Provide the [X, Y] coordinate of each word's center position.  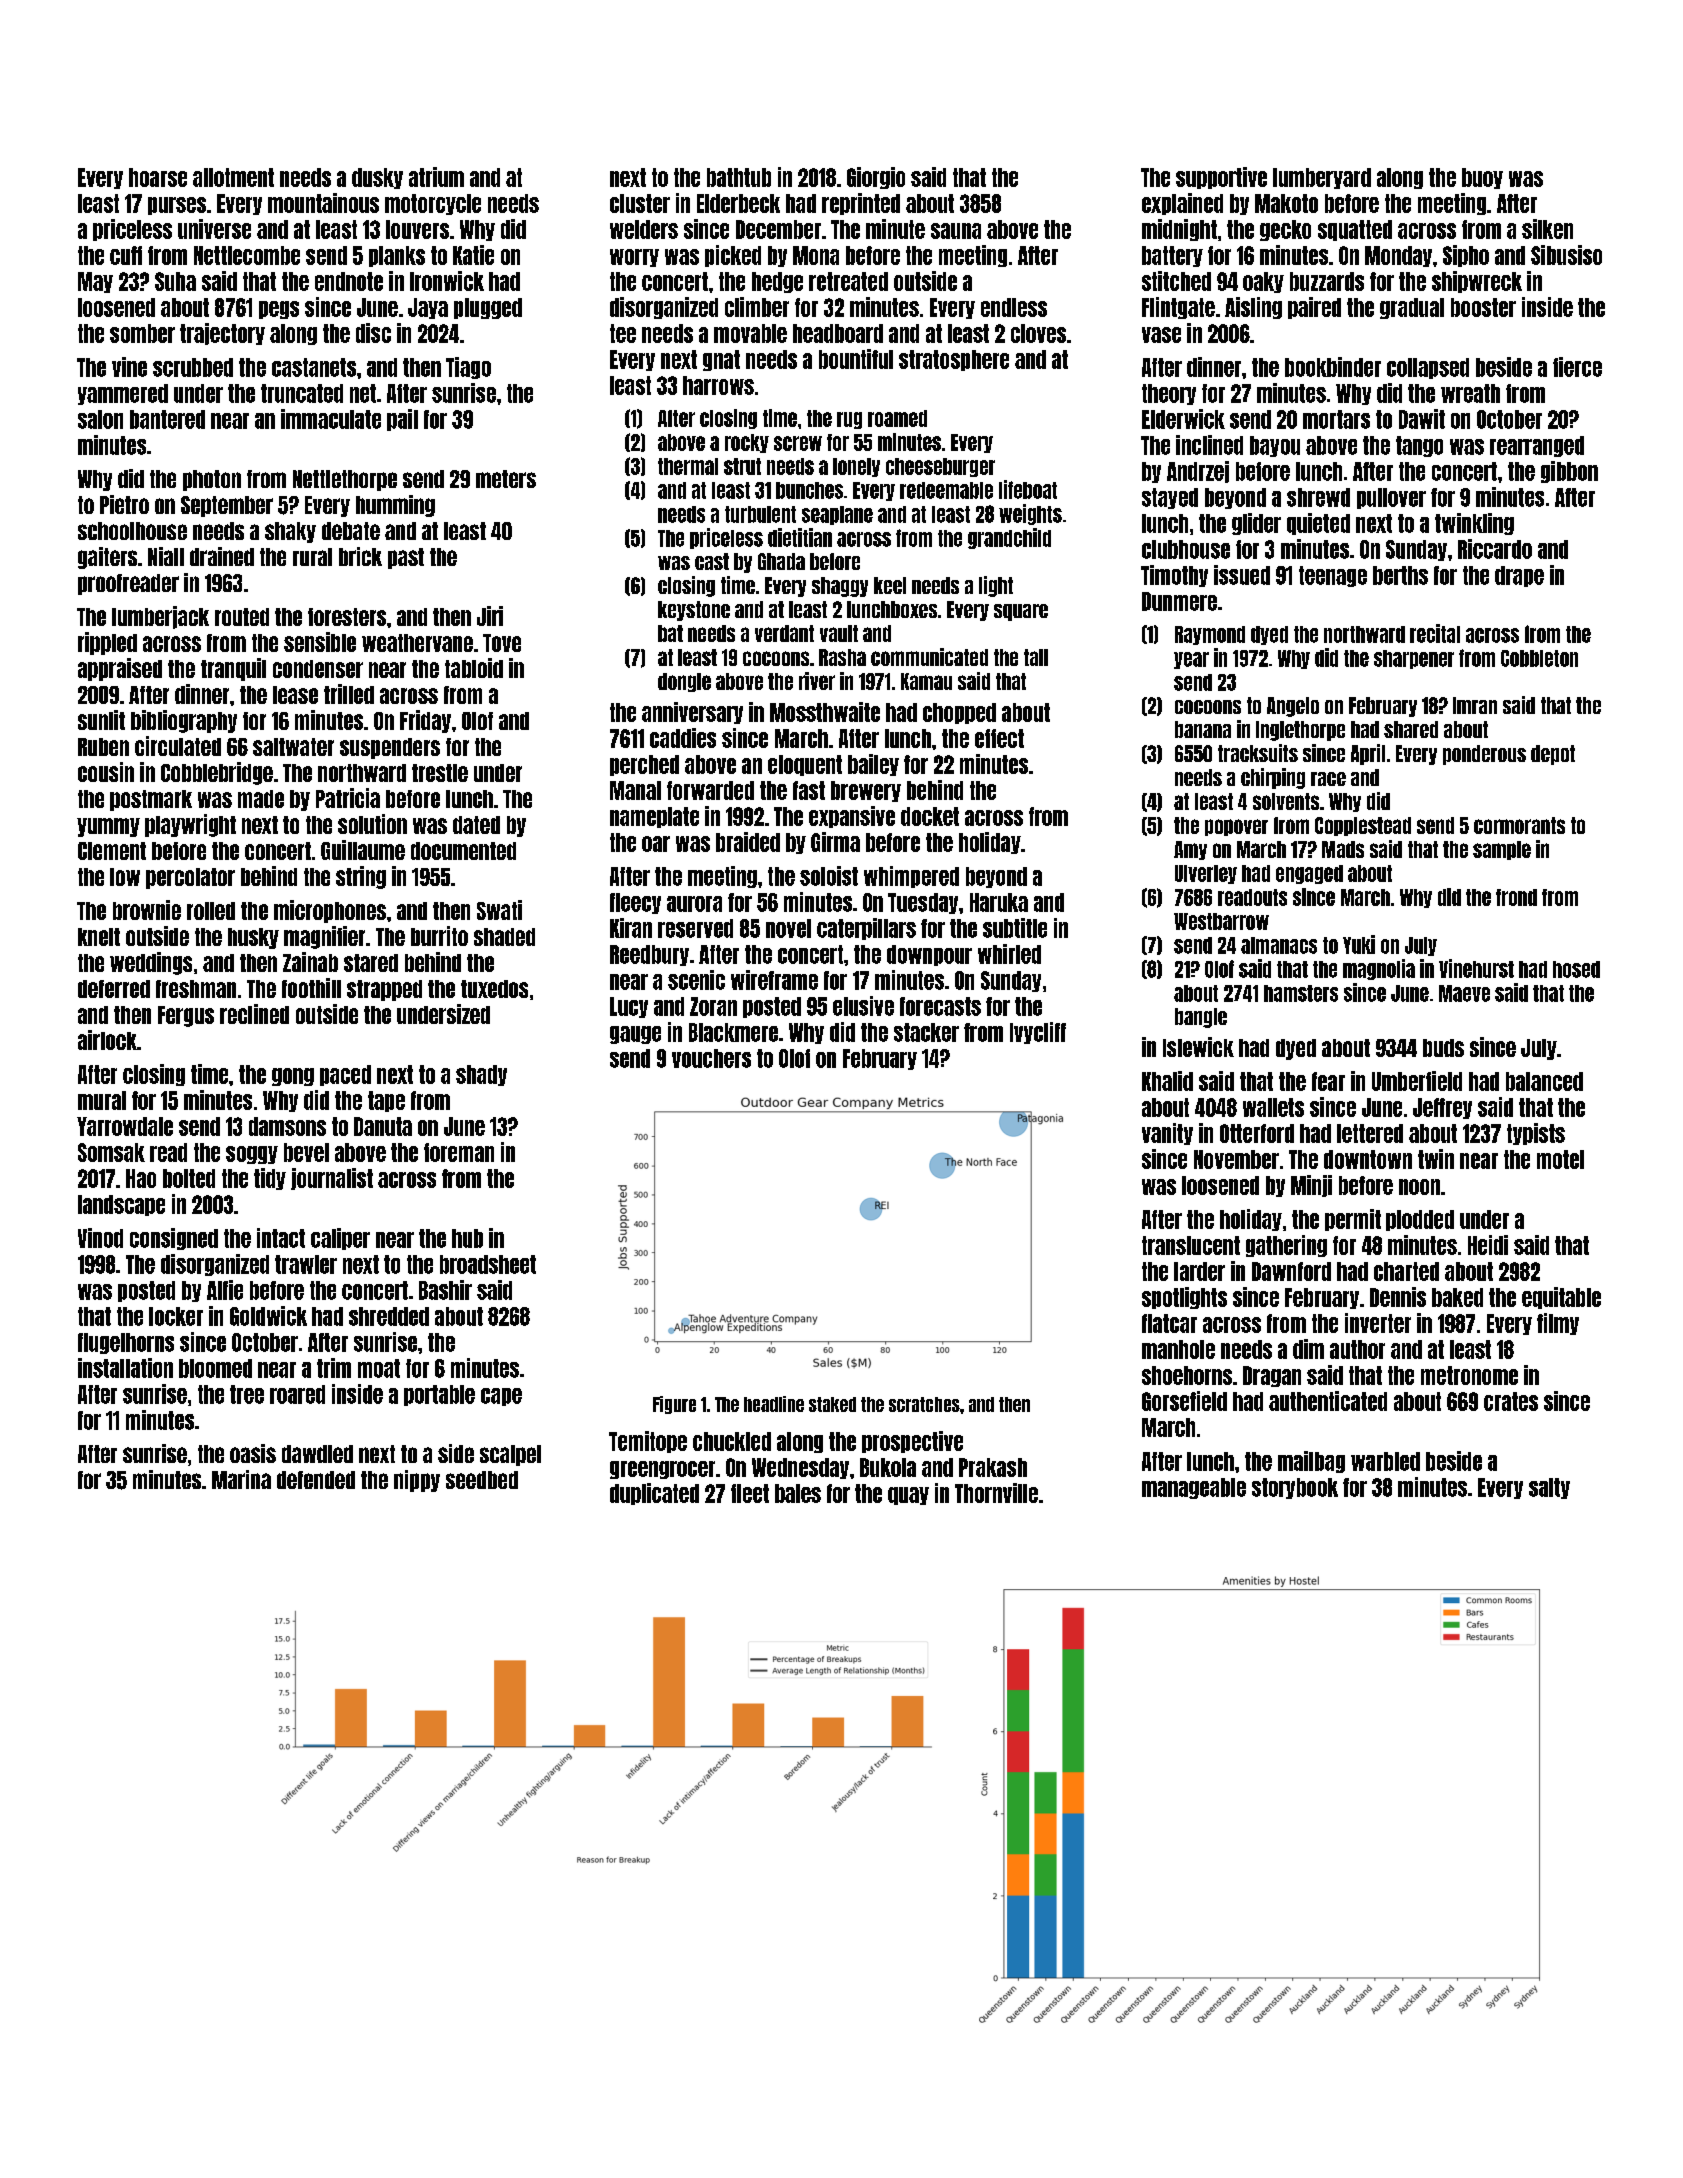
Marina [241, 1479]
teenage [1333, 576]
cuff [126, 255]
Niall [166, 556]
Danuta [383, 1126]
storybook [1295, 1488]
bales [798, 1493]
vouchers [711, 1058]
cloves [1038, 333]
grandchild [1009, 538]
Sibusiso [1566, 255]
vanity [1167, 1134]
